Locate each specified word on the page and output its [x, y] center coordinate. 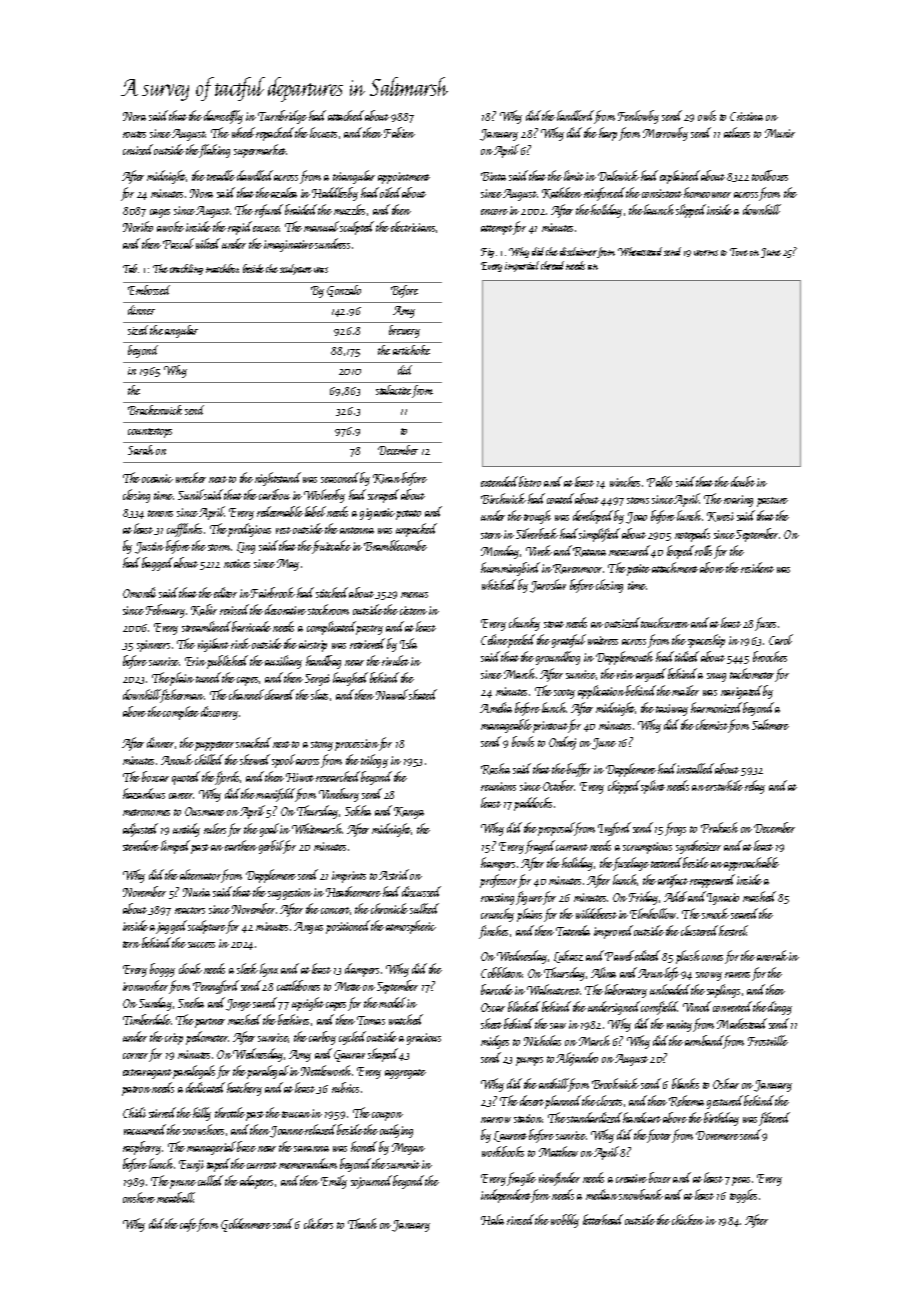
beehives [293, 1019]
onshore [139, 1197]
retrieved [367, 643]
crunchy [497, 915]
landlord [575, 115]
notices [237, 563]
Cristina [746, 116]
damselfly [223, 117]
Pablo [659, 481]
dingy [780, 1008]
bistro [530, 481]
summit [403, 1164]
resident [757, 567]
